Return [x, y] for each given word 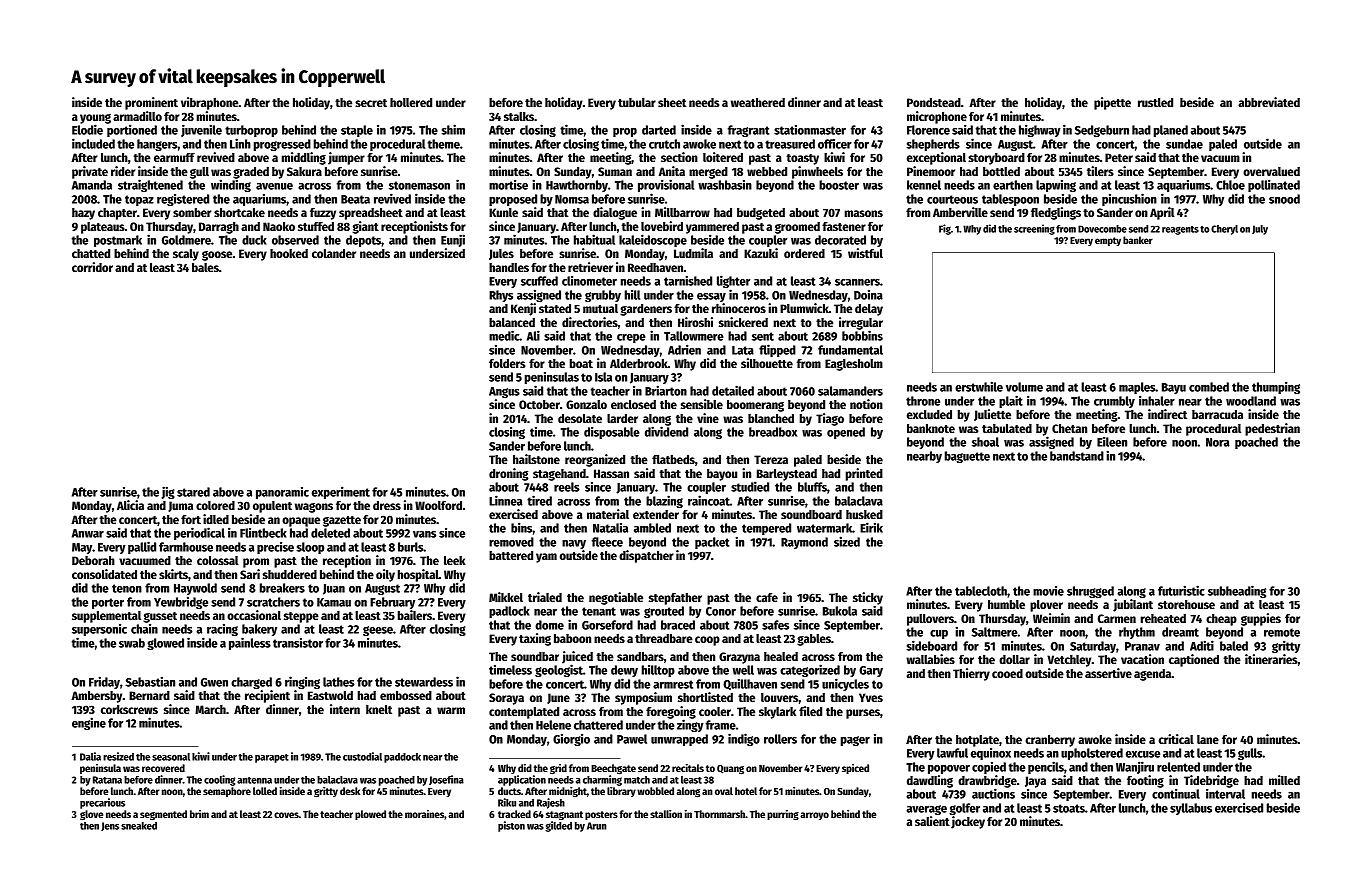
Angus [504, 392]
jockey [968, 822]
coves [286, 815]
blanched [771, 418]
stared [193, 492]
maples [1137, 388]
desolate [580, 418]
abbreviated [1269, 102]
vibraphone [209, 103]
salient [932, 821]
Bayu [1174, 388]
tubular [637, 102]
